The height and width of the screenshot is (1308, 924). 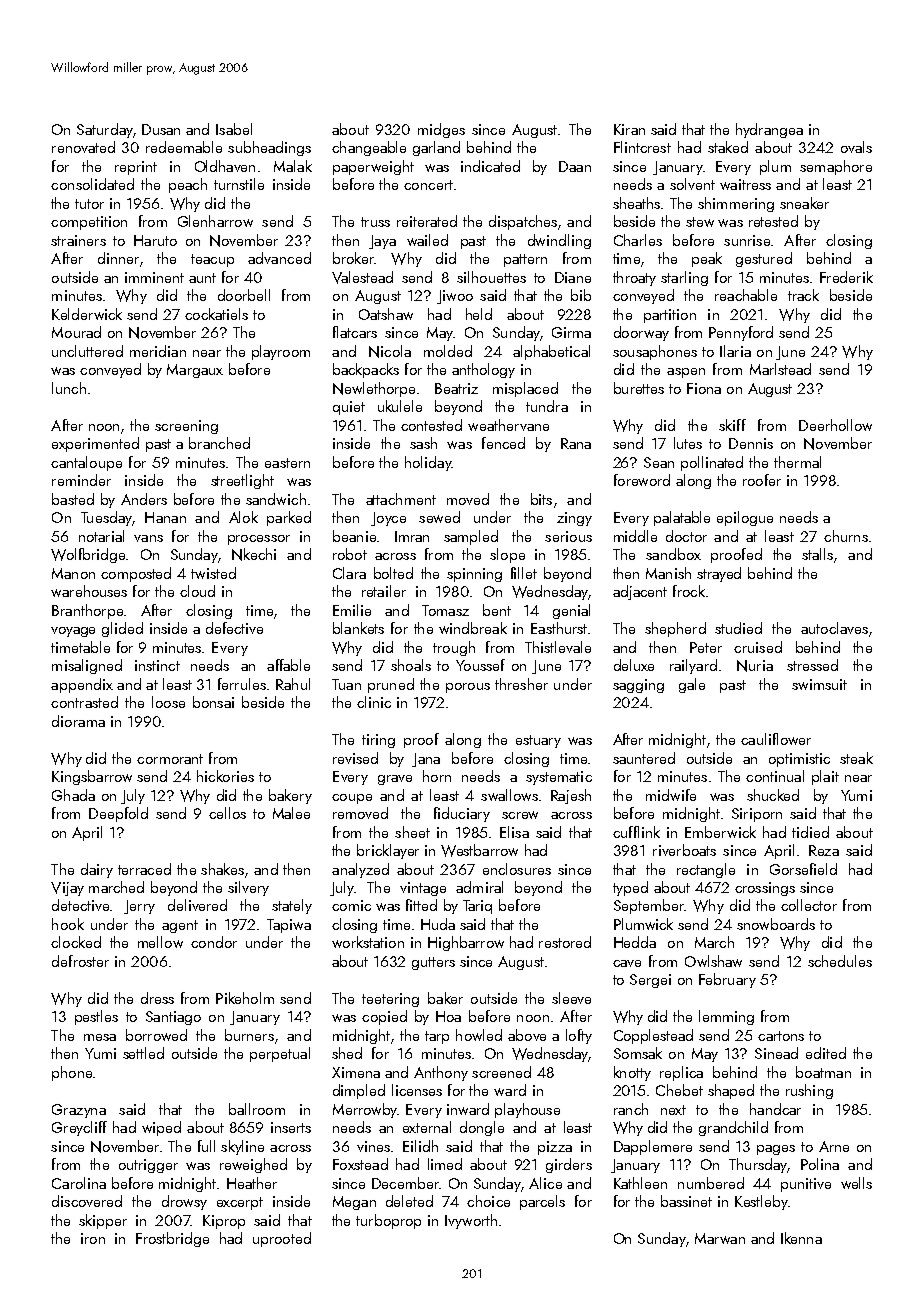 I want to click on Tomasz, so click(x=445, y=610).
